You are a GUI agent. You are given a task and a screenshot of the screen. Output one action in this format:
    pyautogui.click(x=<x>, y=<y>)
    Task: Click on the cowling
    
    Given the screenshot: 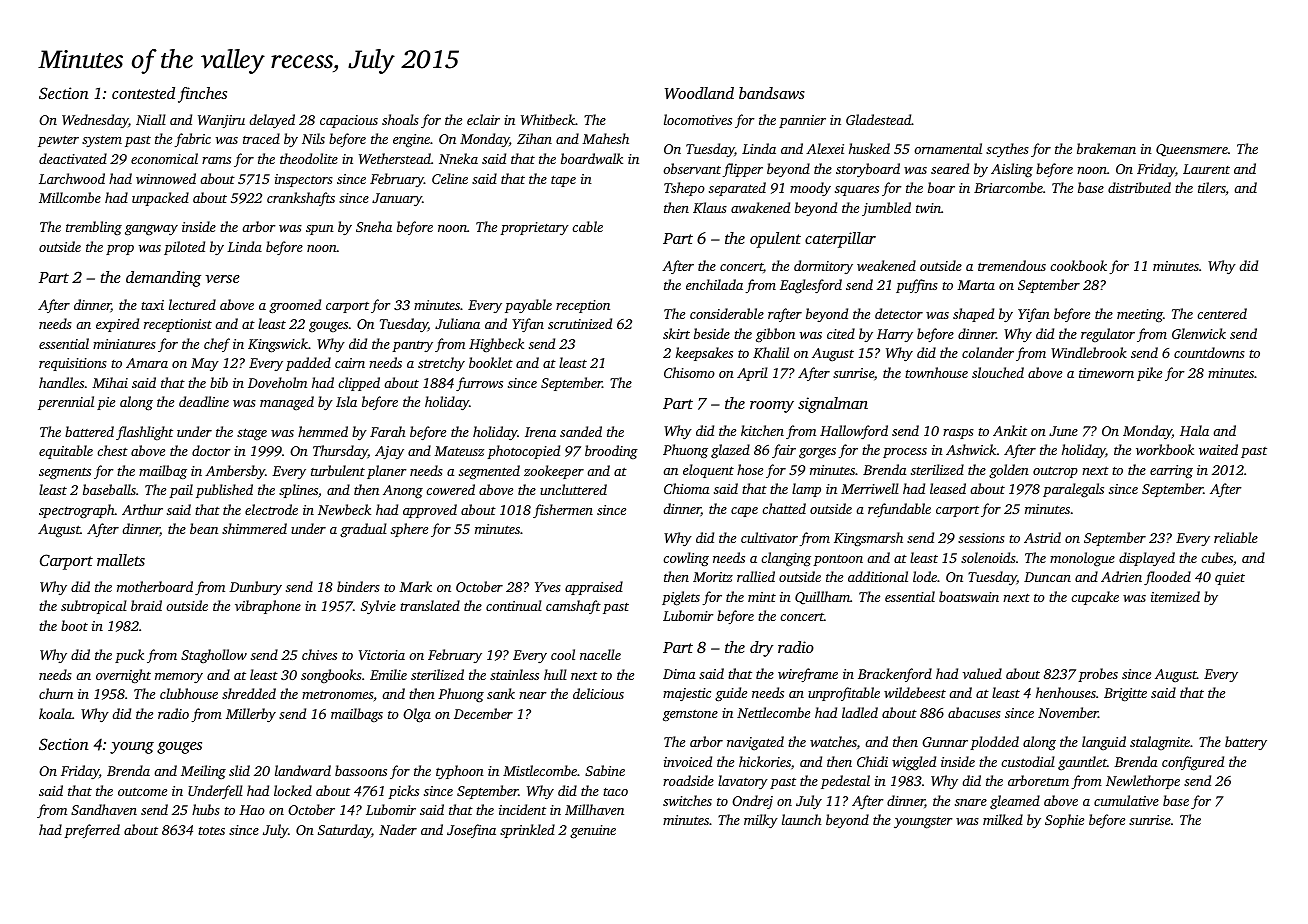 What is the action you would take?
    pyautogui.click(x=686, y=559)
